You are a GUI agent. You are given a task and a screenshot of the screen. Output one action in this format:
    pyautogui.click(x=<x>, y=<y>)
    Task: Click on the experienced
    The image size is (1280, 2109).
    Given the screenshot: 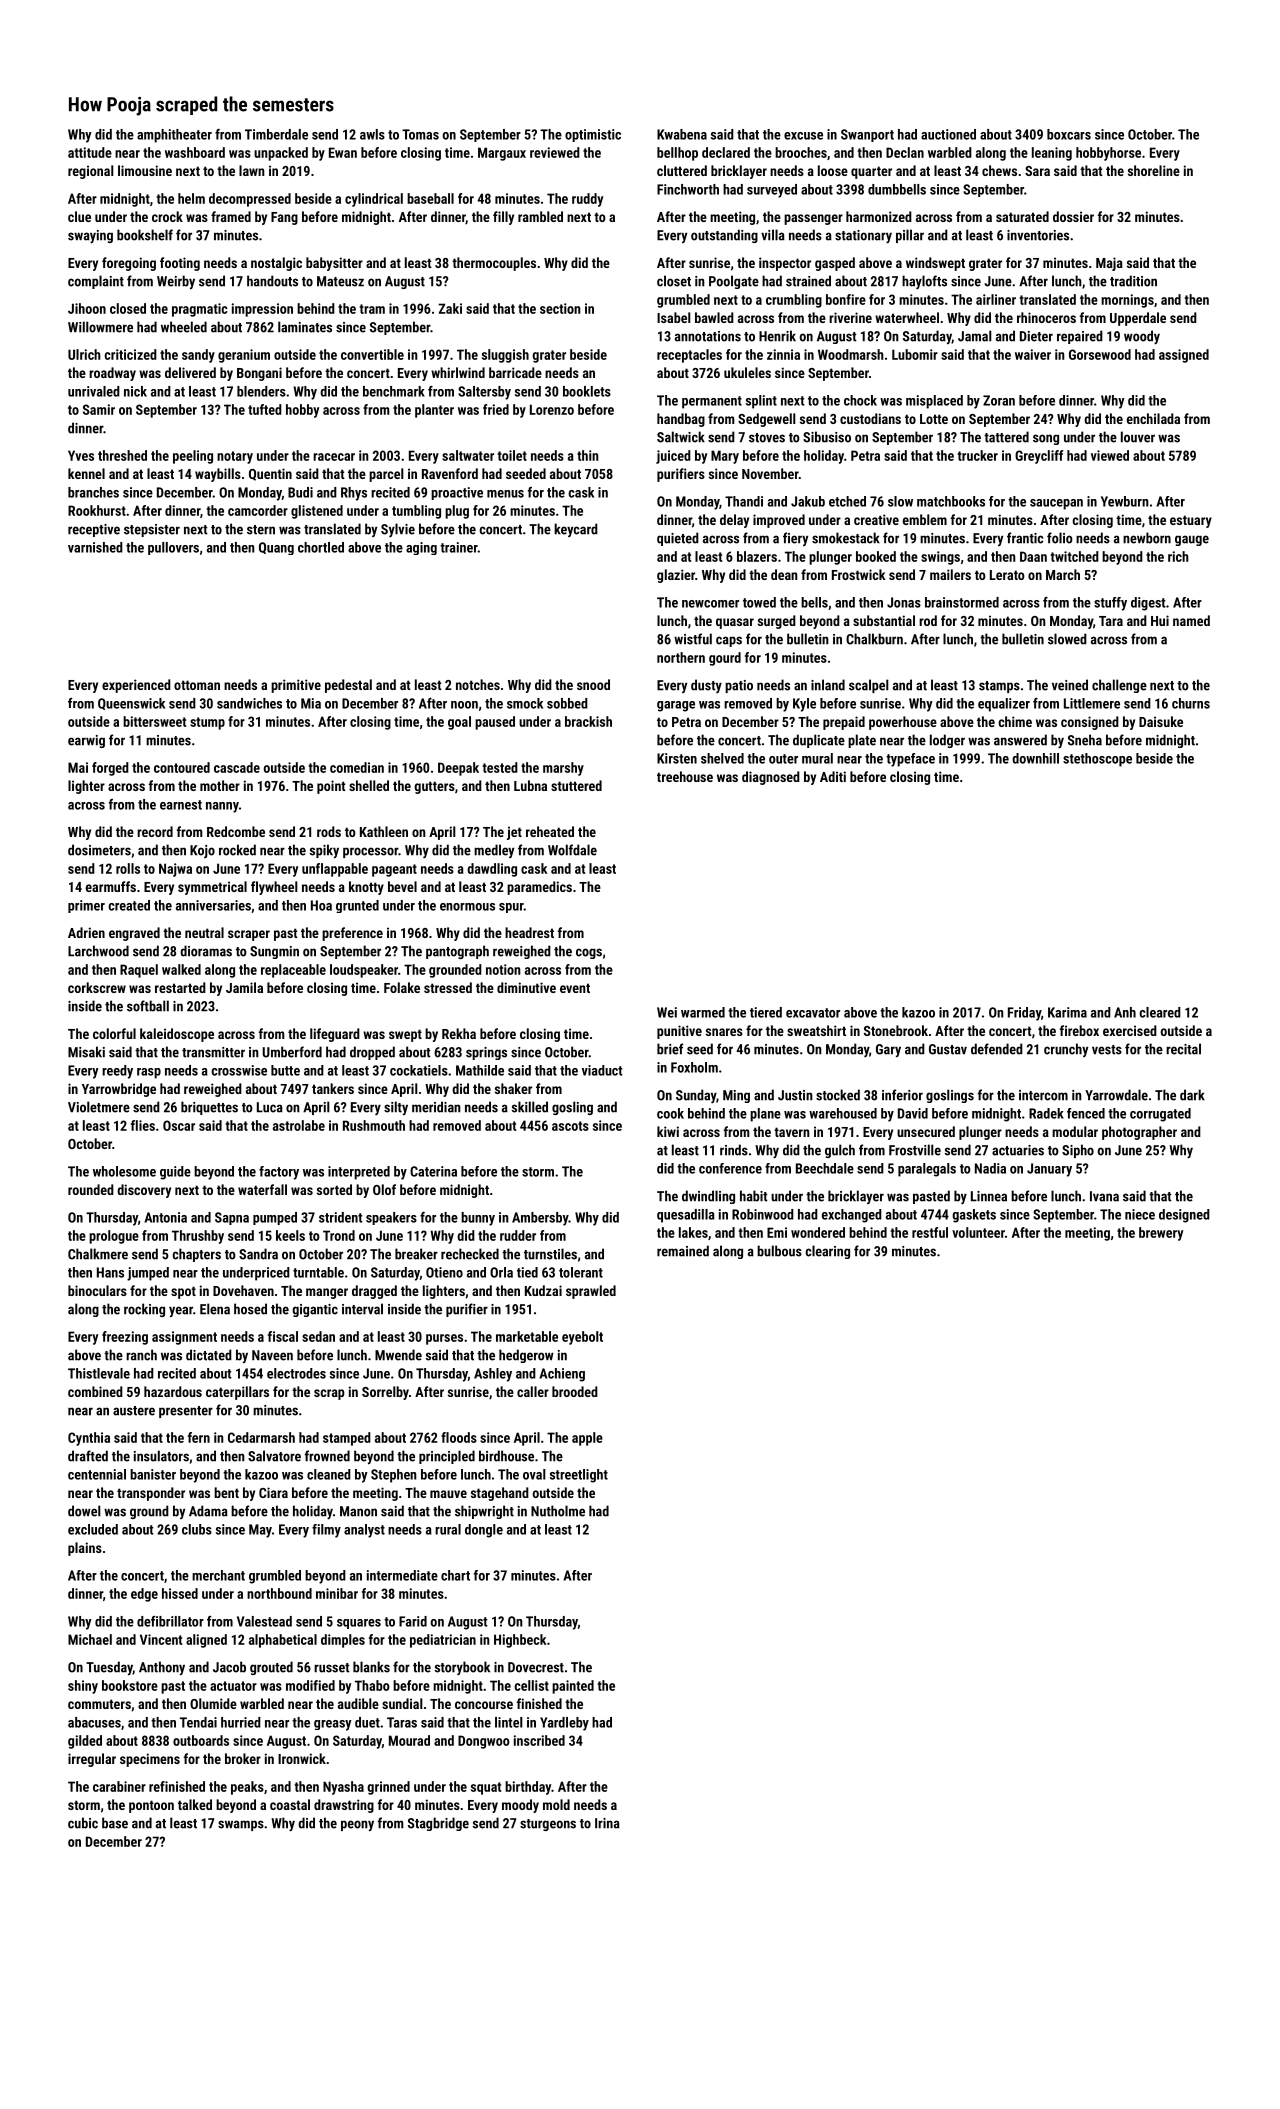 What is the action you would take?
    pyautogui.click(x=136, y=686)
